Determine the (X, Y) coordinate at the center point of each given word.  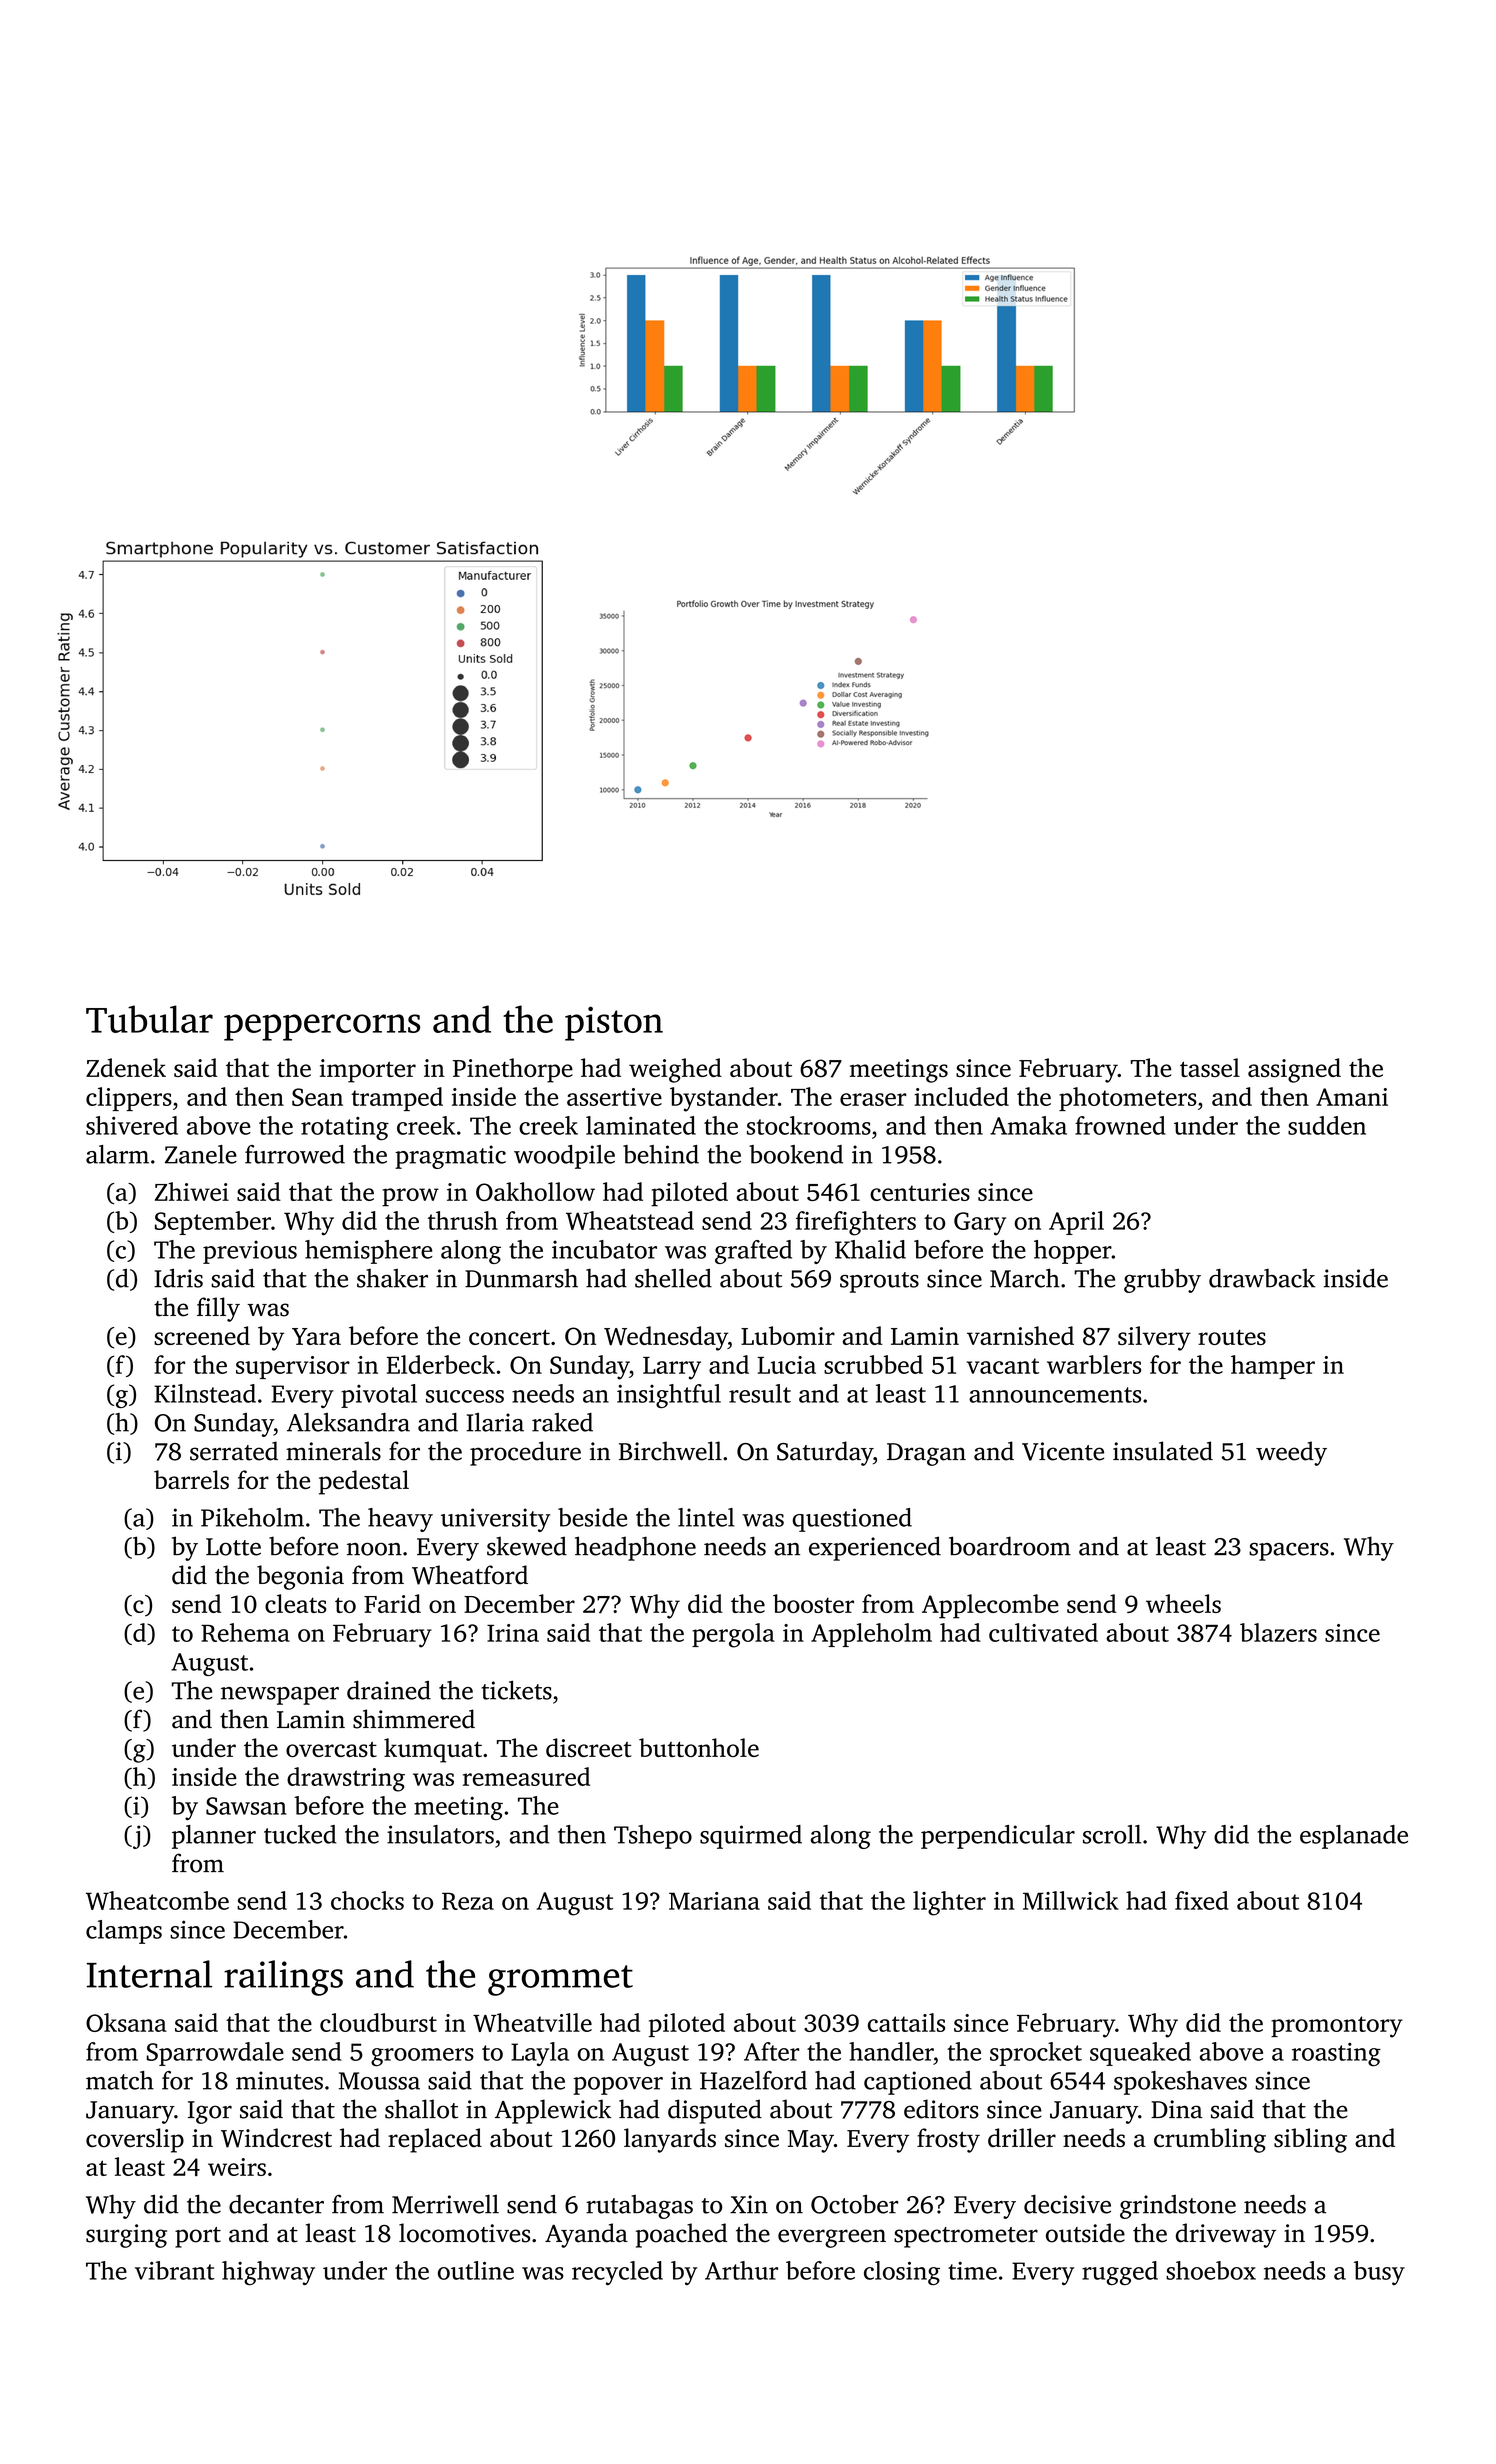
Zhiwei (192, 1191)
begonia (300, 1577)
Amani (1352, 1097)
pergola (733, 1635)
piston (614, 1023)
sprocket (1036, 2054)
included (961, 1096)
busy (1379, 2273)
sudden (1327, 1125)
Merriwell (445, 2204)
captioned (918, 2083)
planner (214, 1837)
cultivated (1043, 1632)
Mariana (714, 1901)
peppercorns (322, 1027)
